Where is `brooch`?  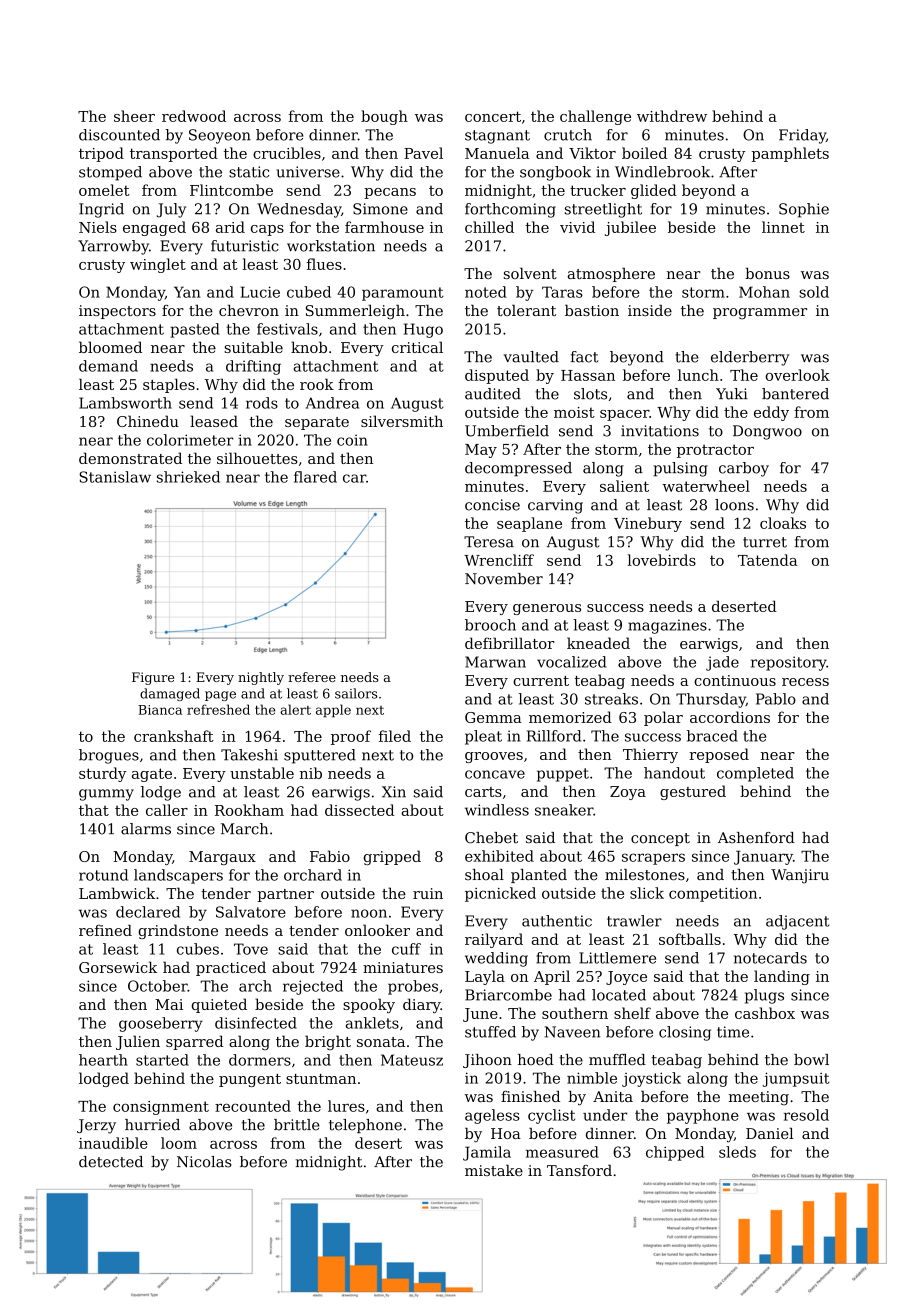 brooch is located at coordinates (490, 625).
